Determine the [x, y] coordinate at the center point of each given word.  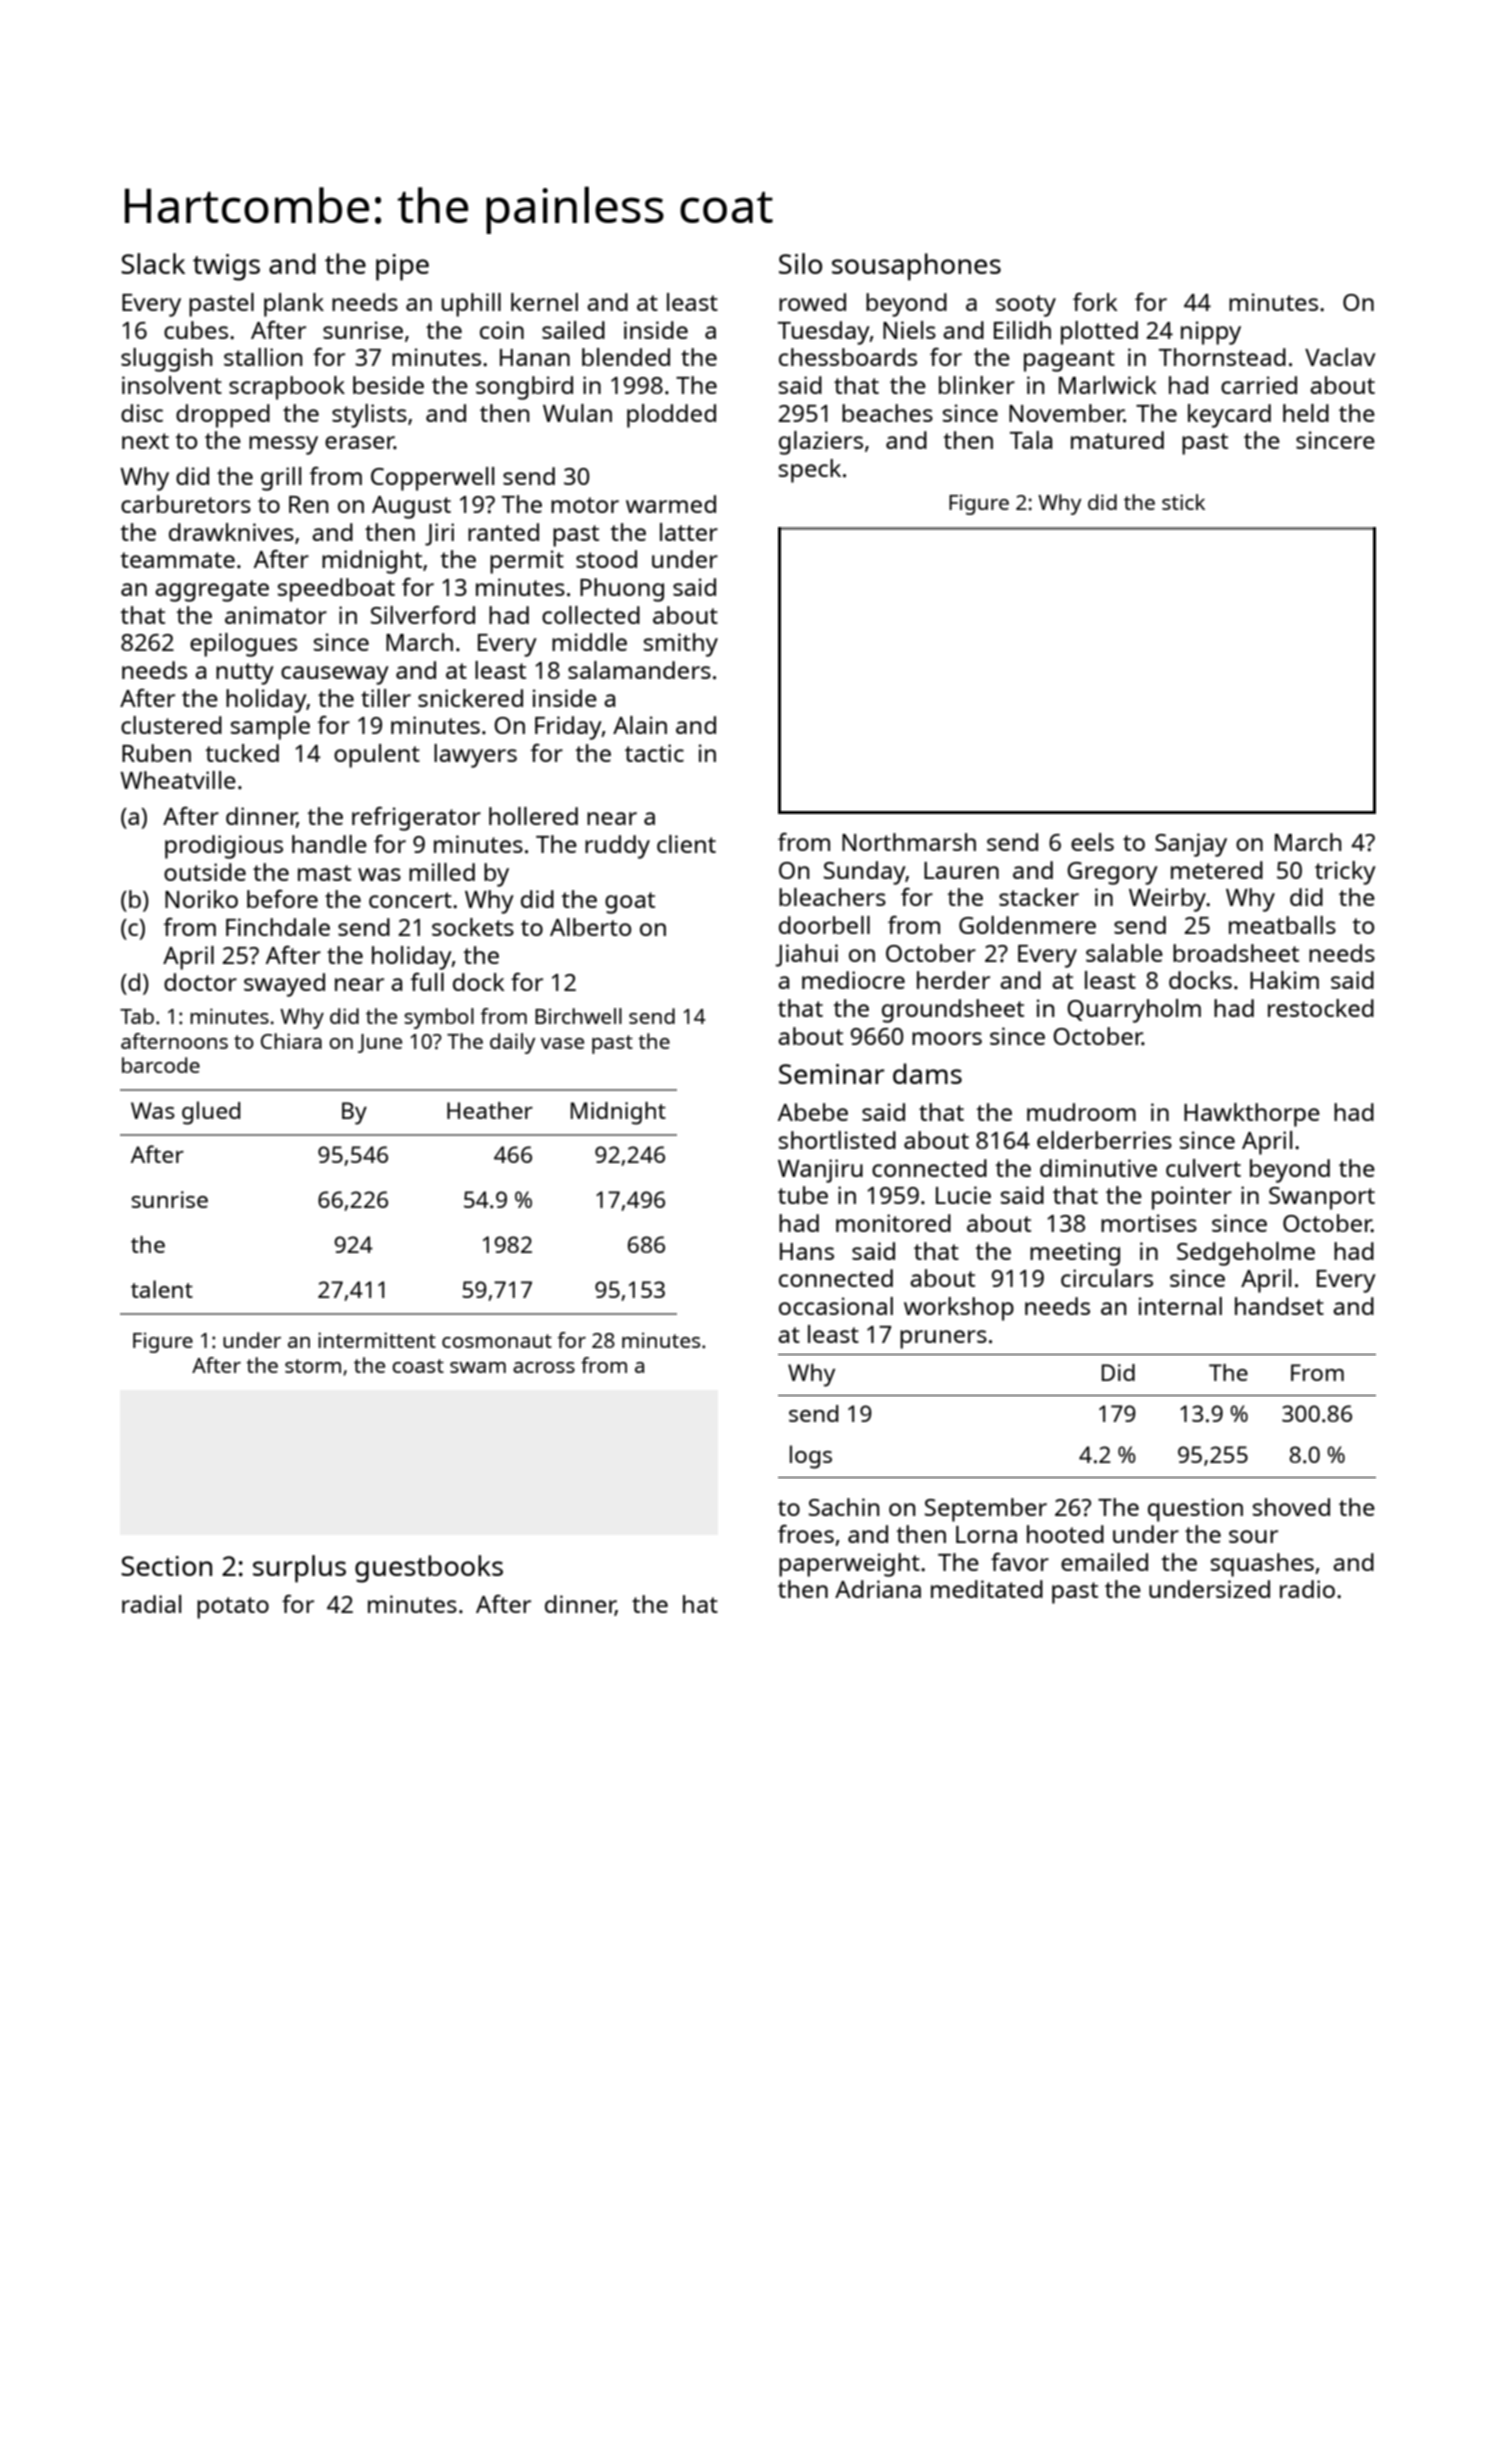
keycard [1229, 416]
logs [811, 1457]
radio [1307, 1589]
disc [142, 413]
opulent [377, 756]
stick [1183, 502]
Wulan [577, 413]
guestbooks [429, 1569]
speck [810, 471]
